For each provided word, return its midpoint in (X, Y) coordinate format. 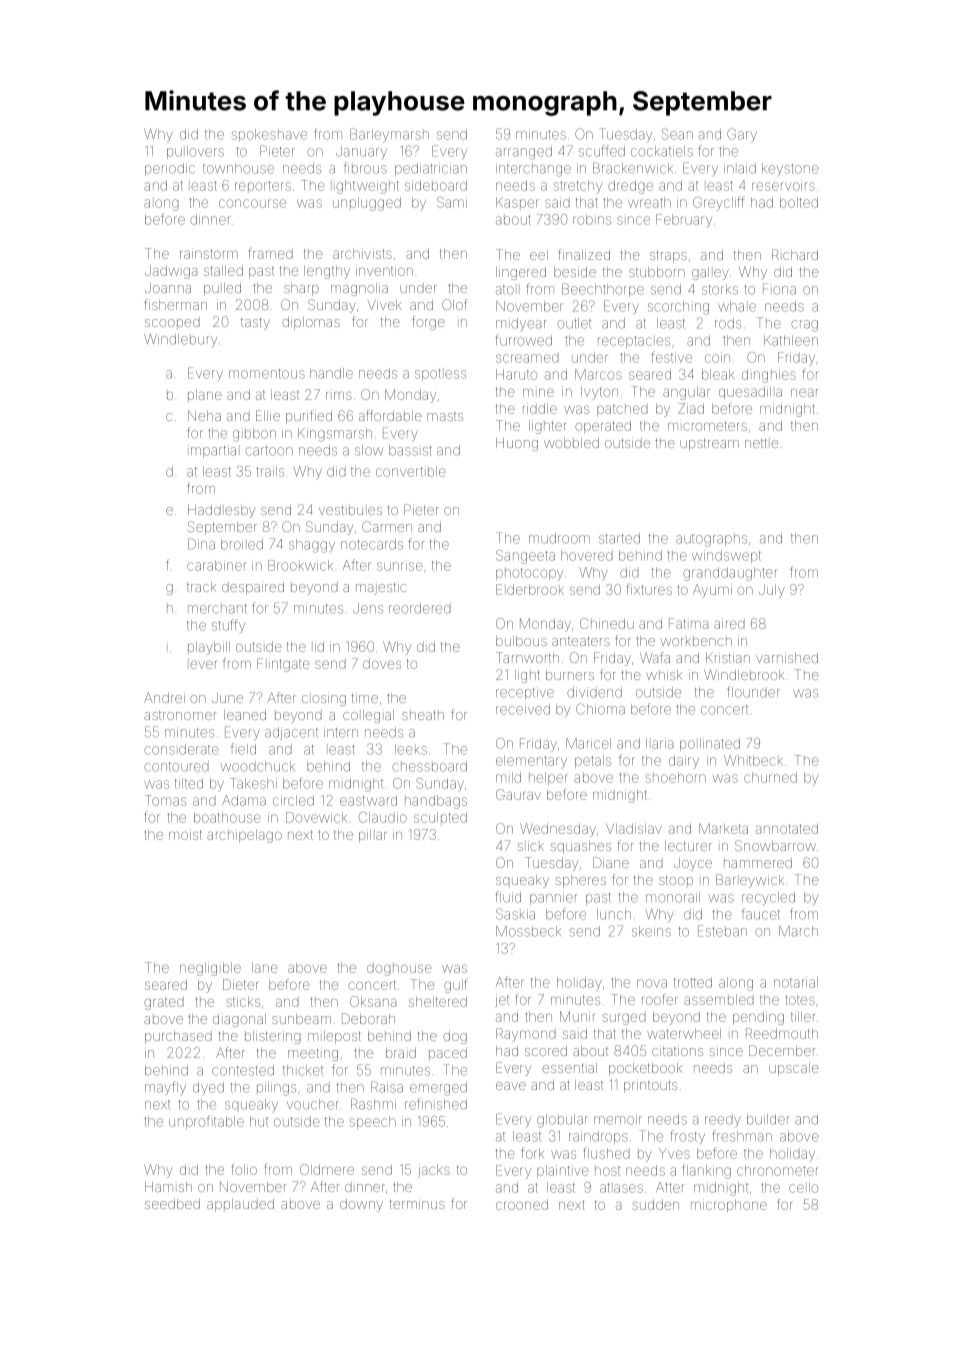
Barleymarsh (389, 135)
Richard (795, 254)
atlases (621, 1188)
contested (243, 1070)
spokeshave (269, 134)
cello (803, 1187)
